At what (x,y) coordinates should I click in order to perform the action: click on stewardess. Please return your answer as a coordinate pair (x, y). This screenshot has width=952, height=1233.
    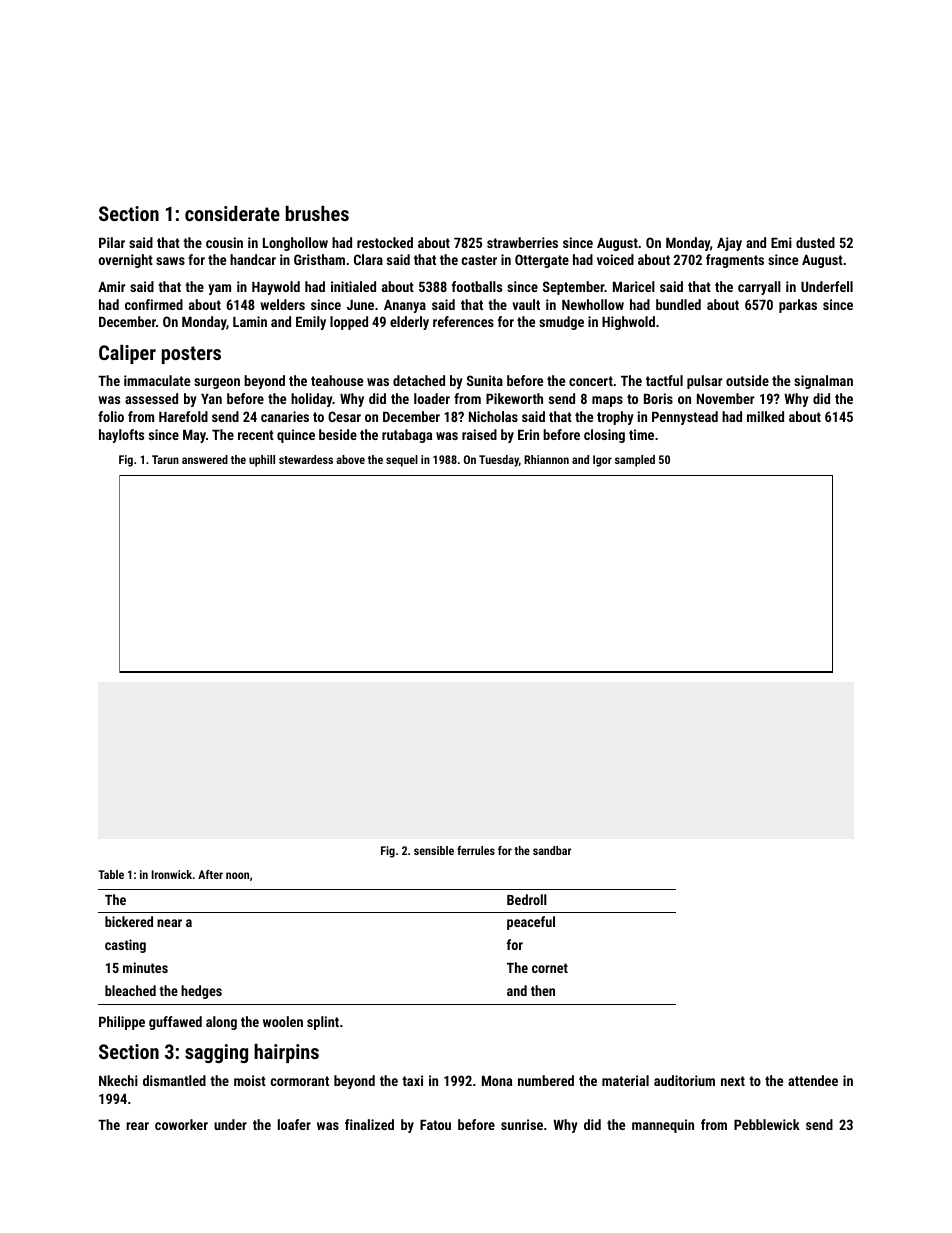
    Looking at the image, I should click on (306, 459).
